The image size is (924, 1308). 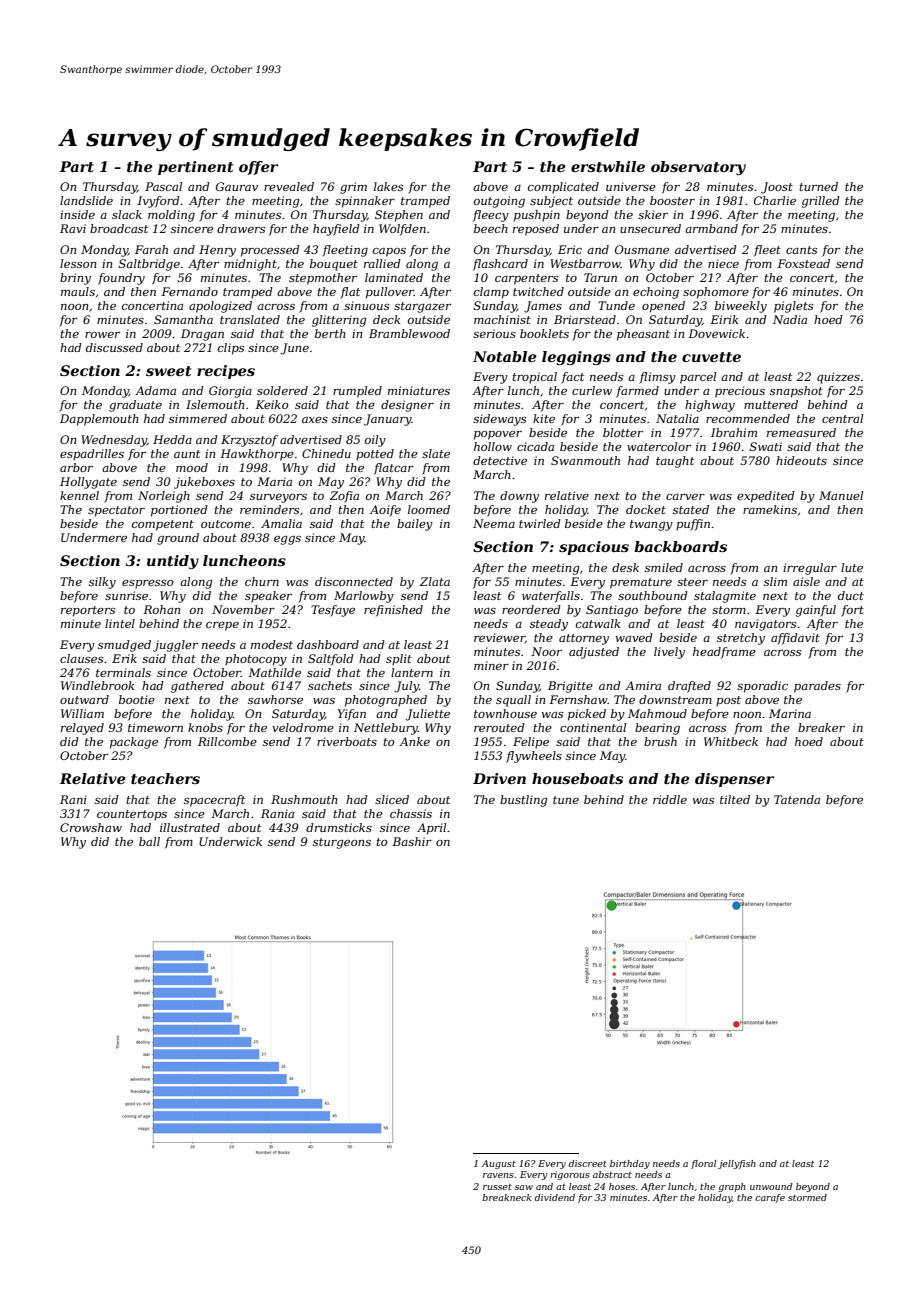 I want to click on russet, so click(x=497, y=1187).
